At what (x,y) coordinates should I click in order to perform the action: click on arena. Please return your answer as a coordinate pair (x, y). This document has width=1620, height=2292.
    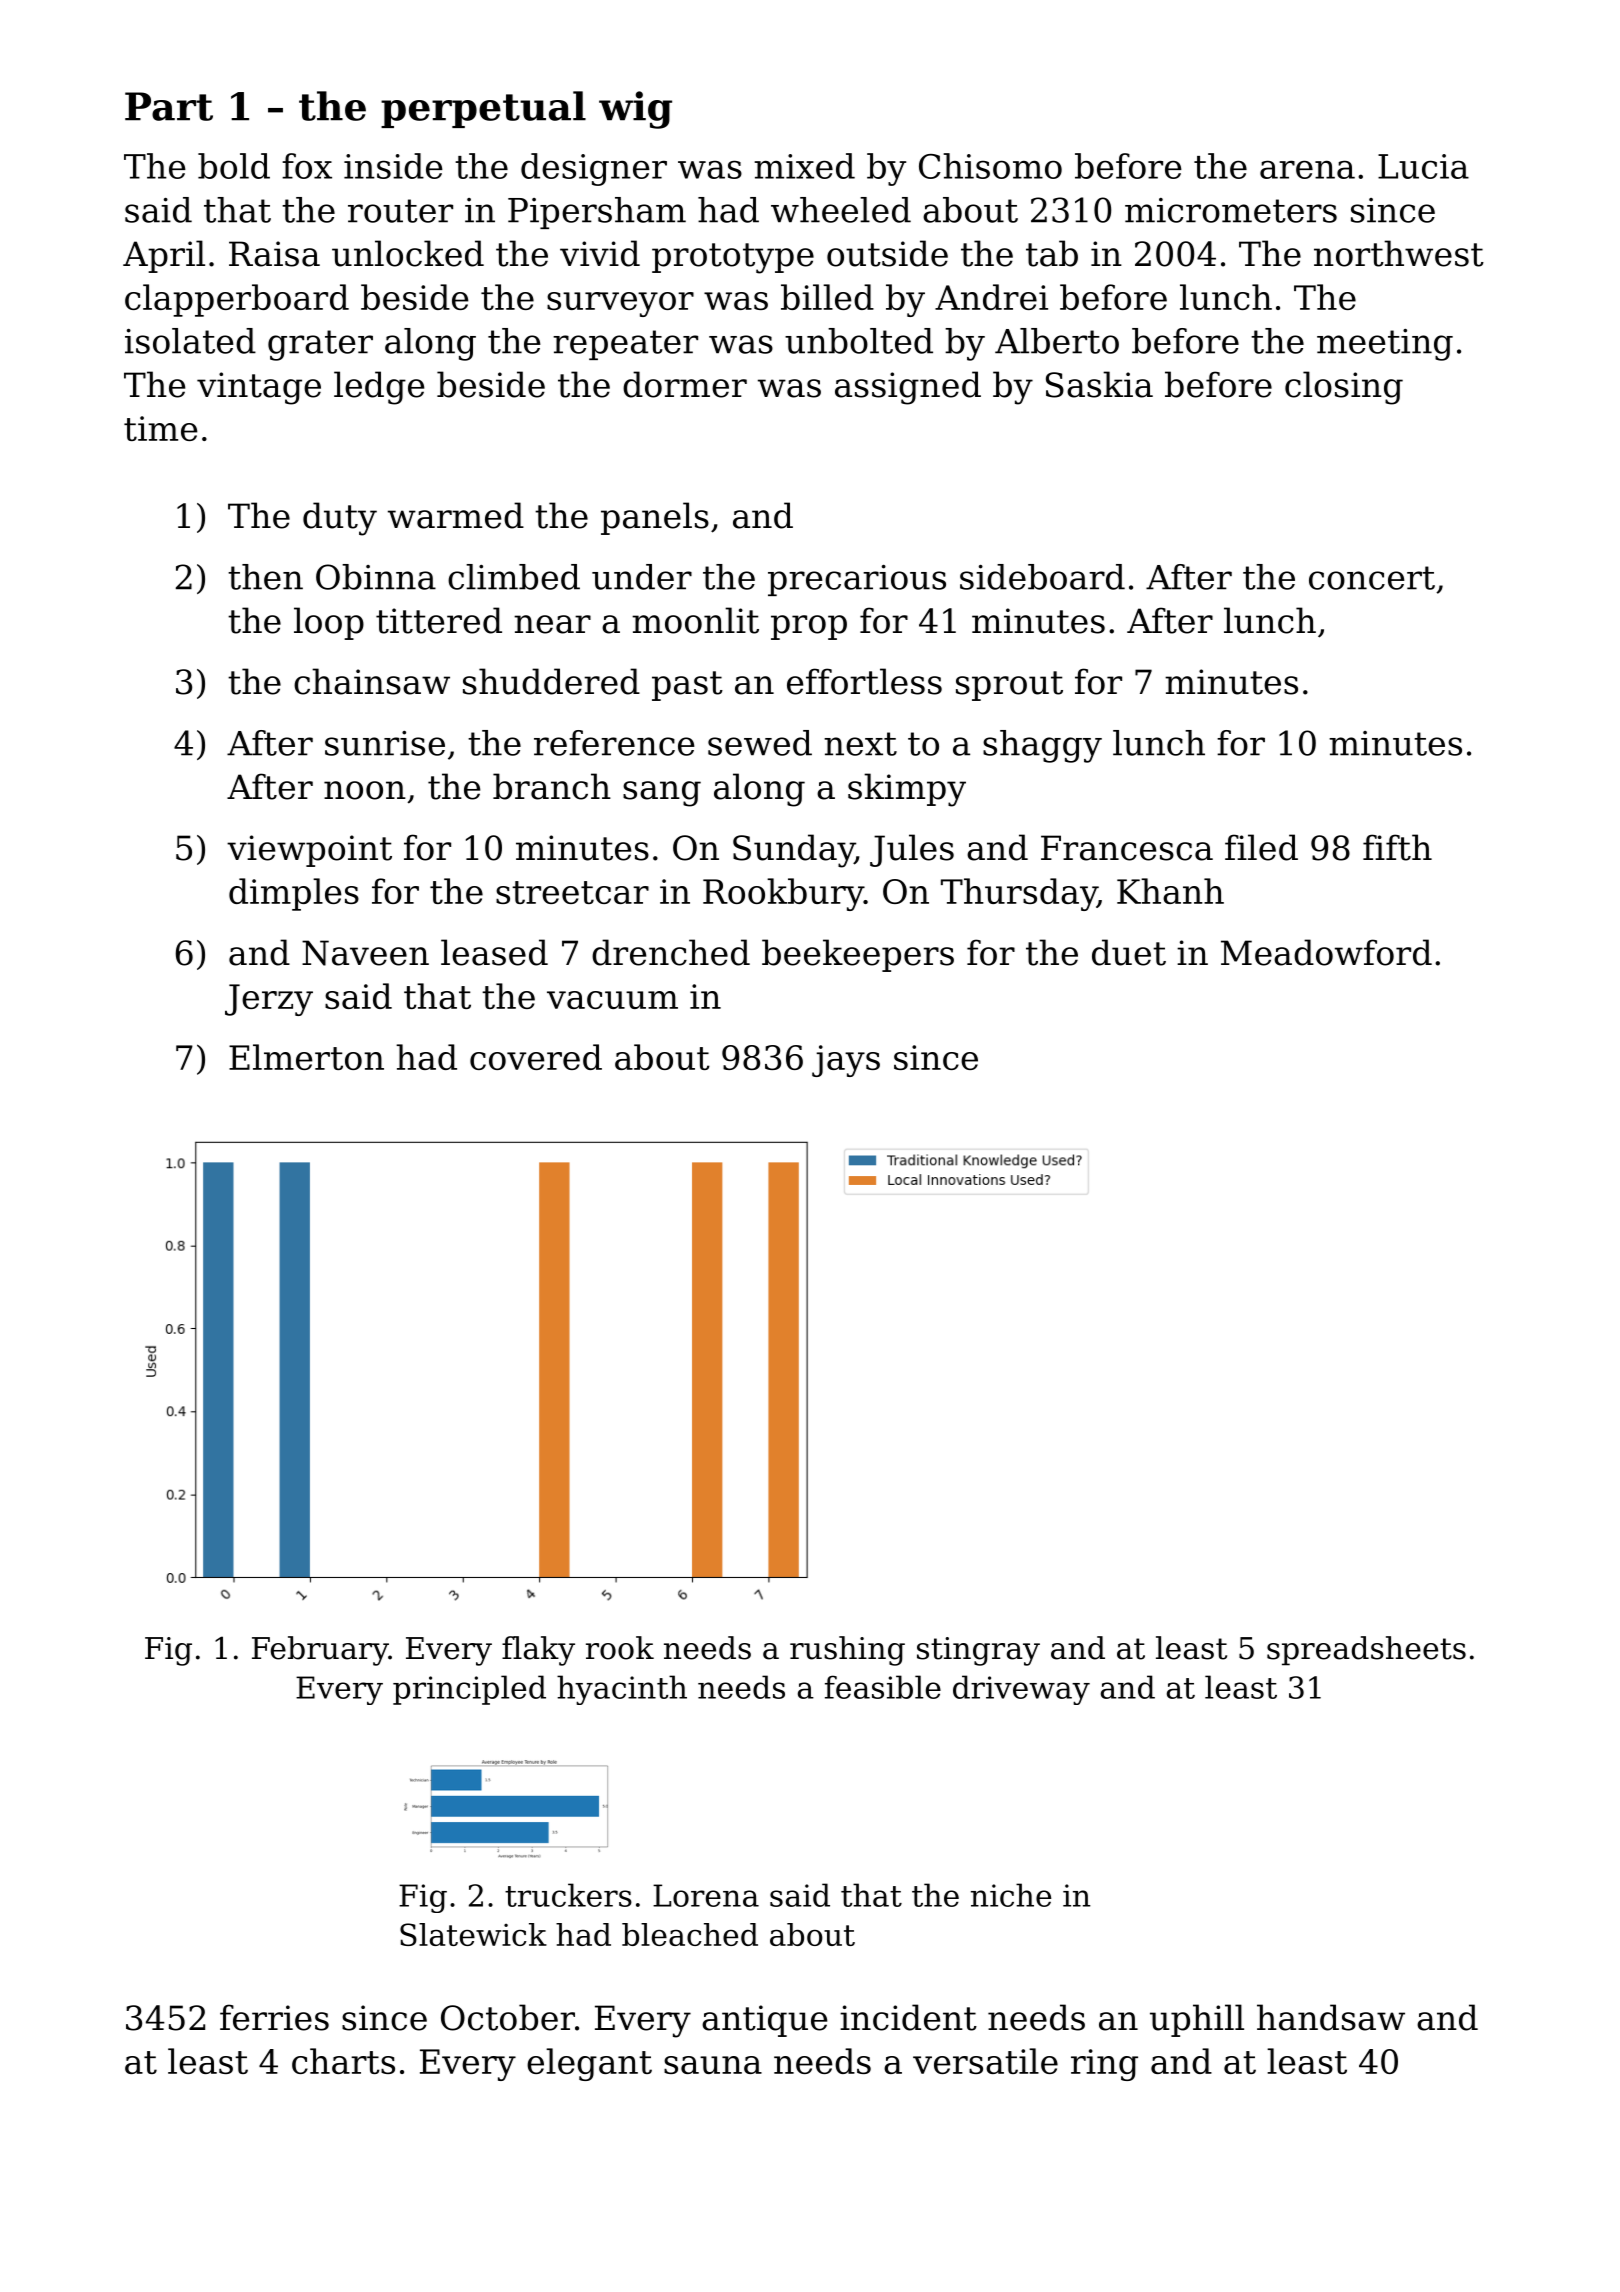
    Looking at the image, I should click on (1307, 169).
